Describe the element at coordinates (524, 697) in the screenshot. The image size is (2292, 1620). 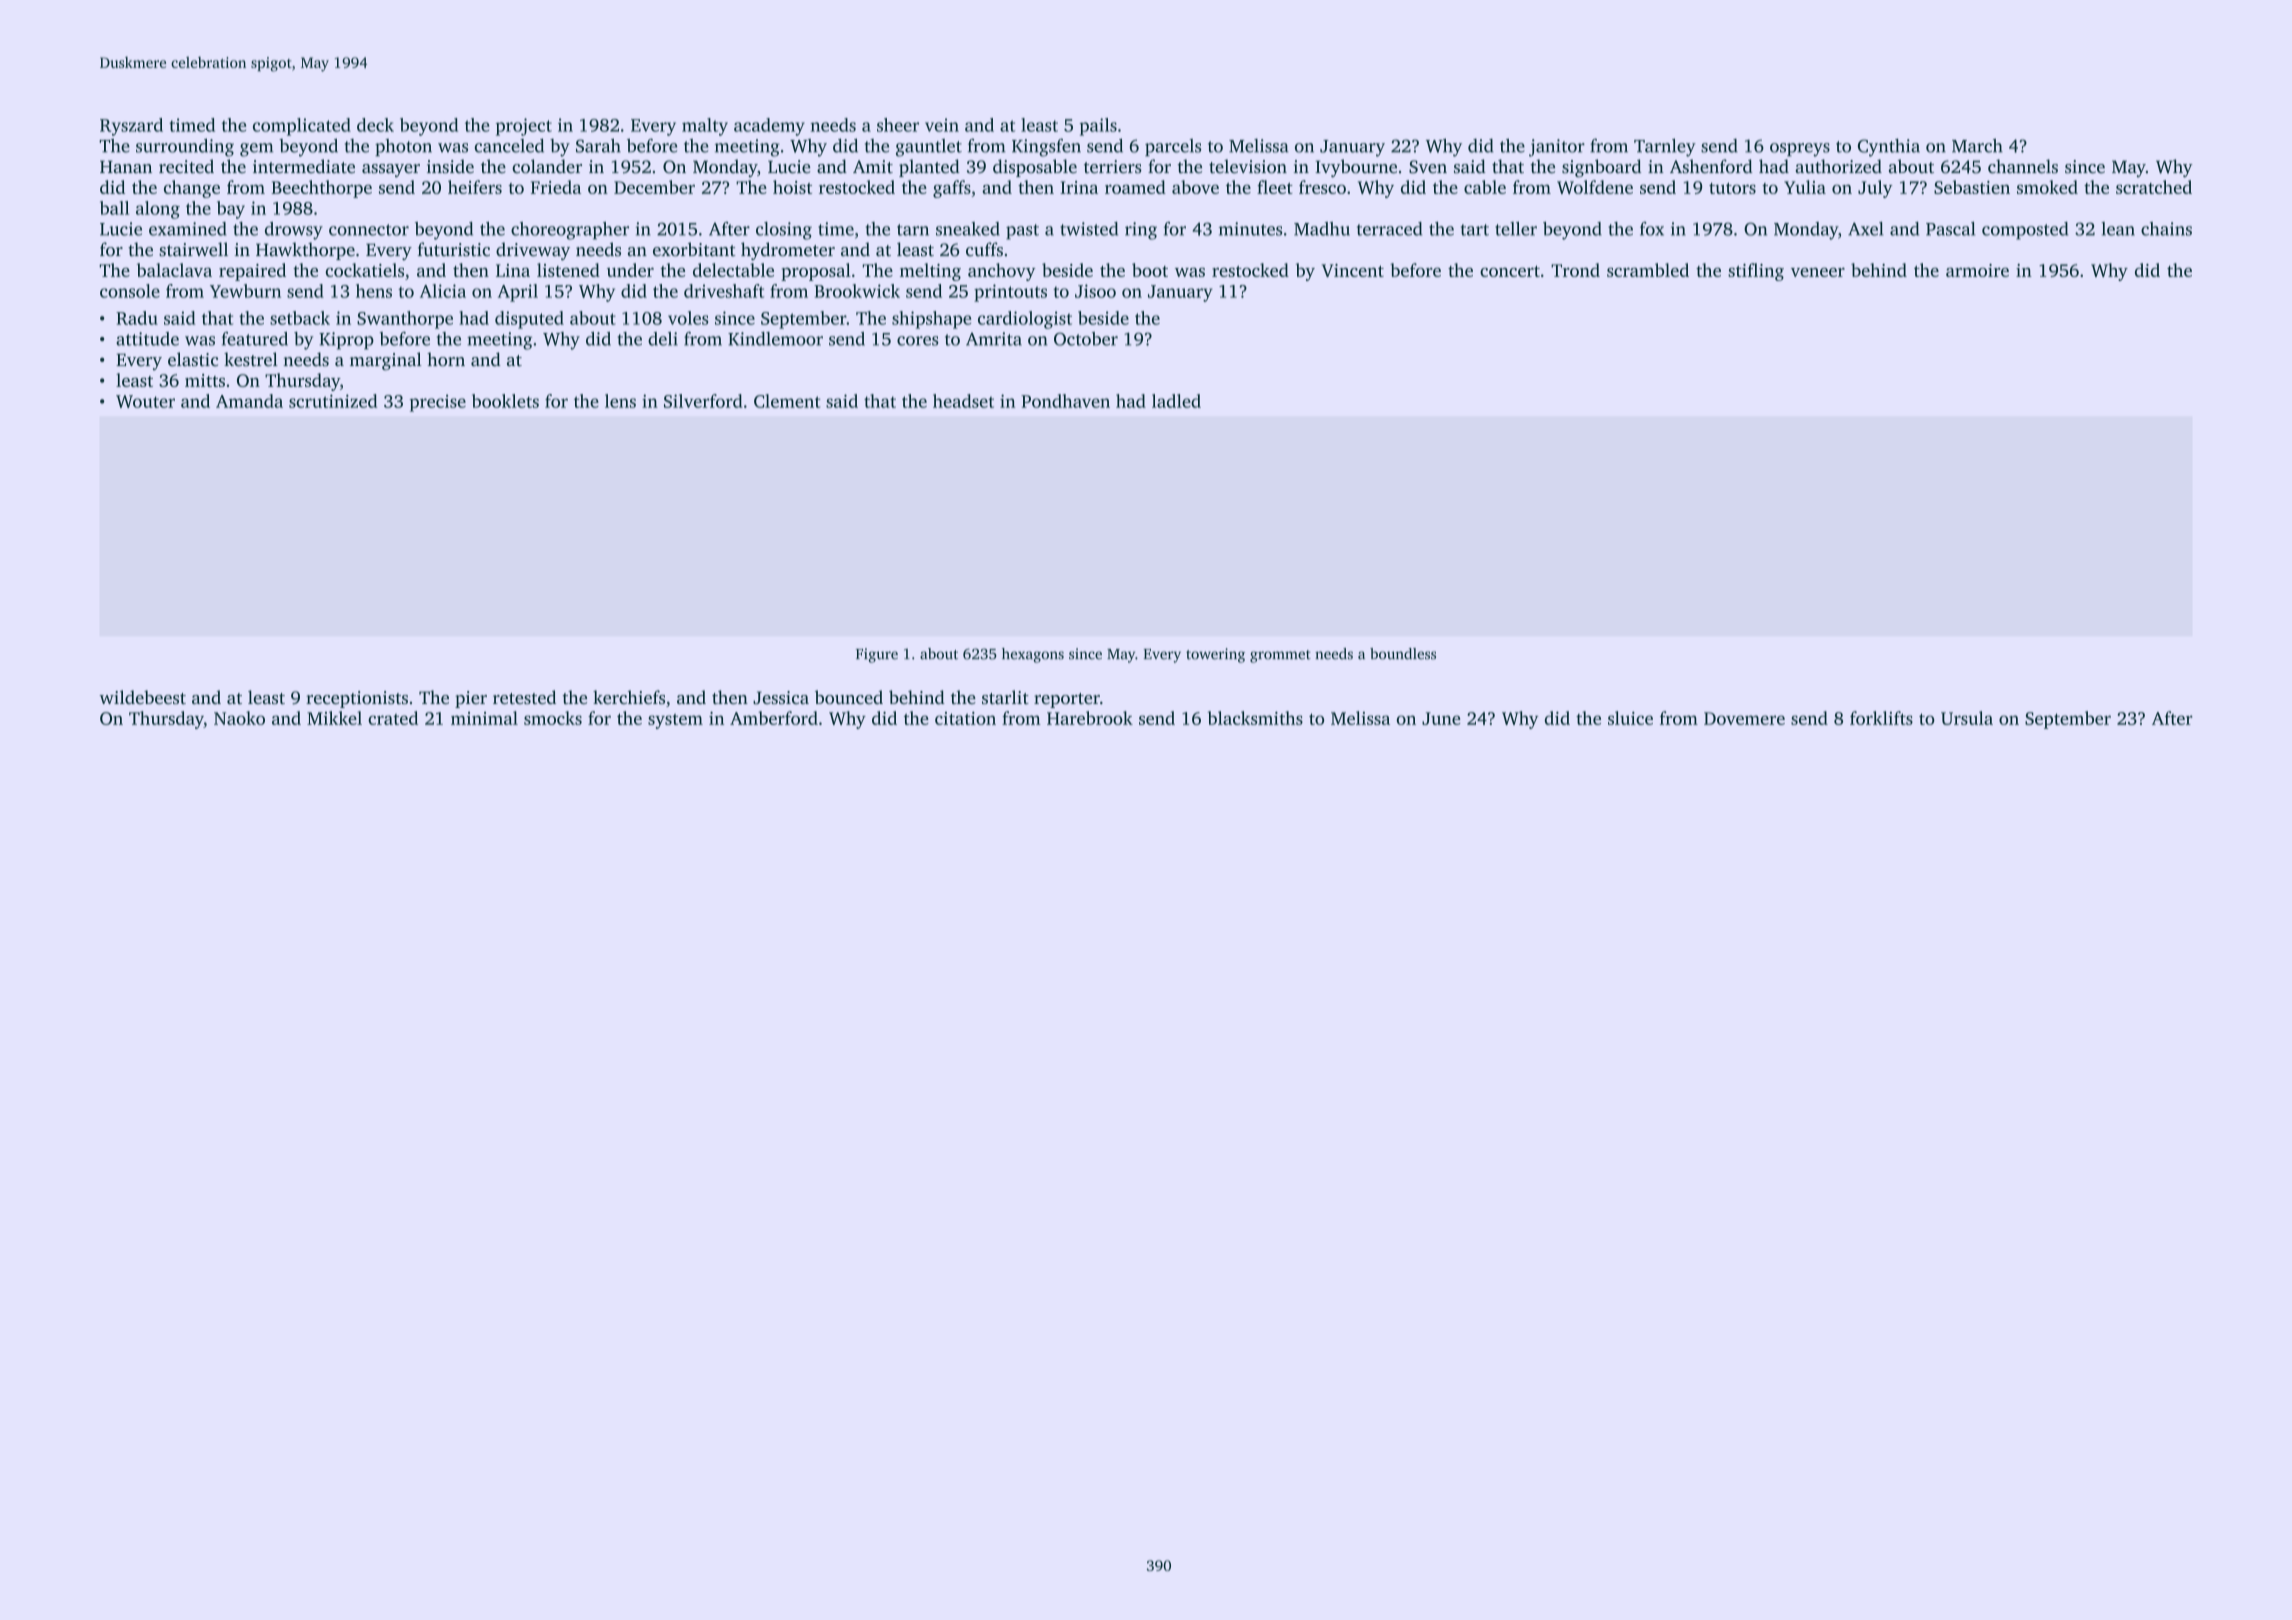
I see `retested` at that location.
